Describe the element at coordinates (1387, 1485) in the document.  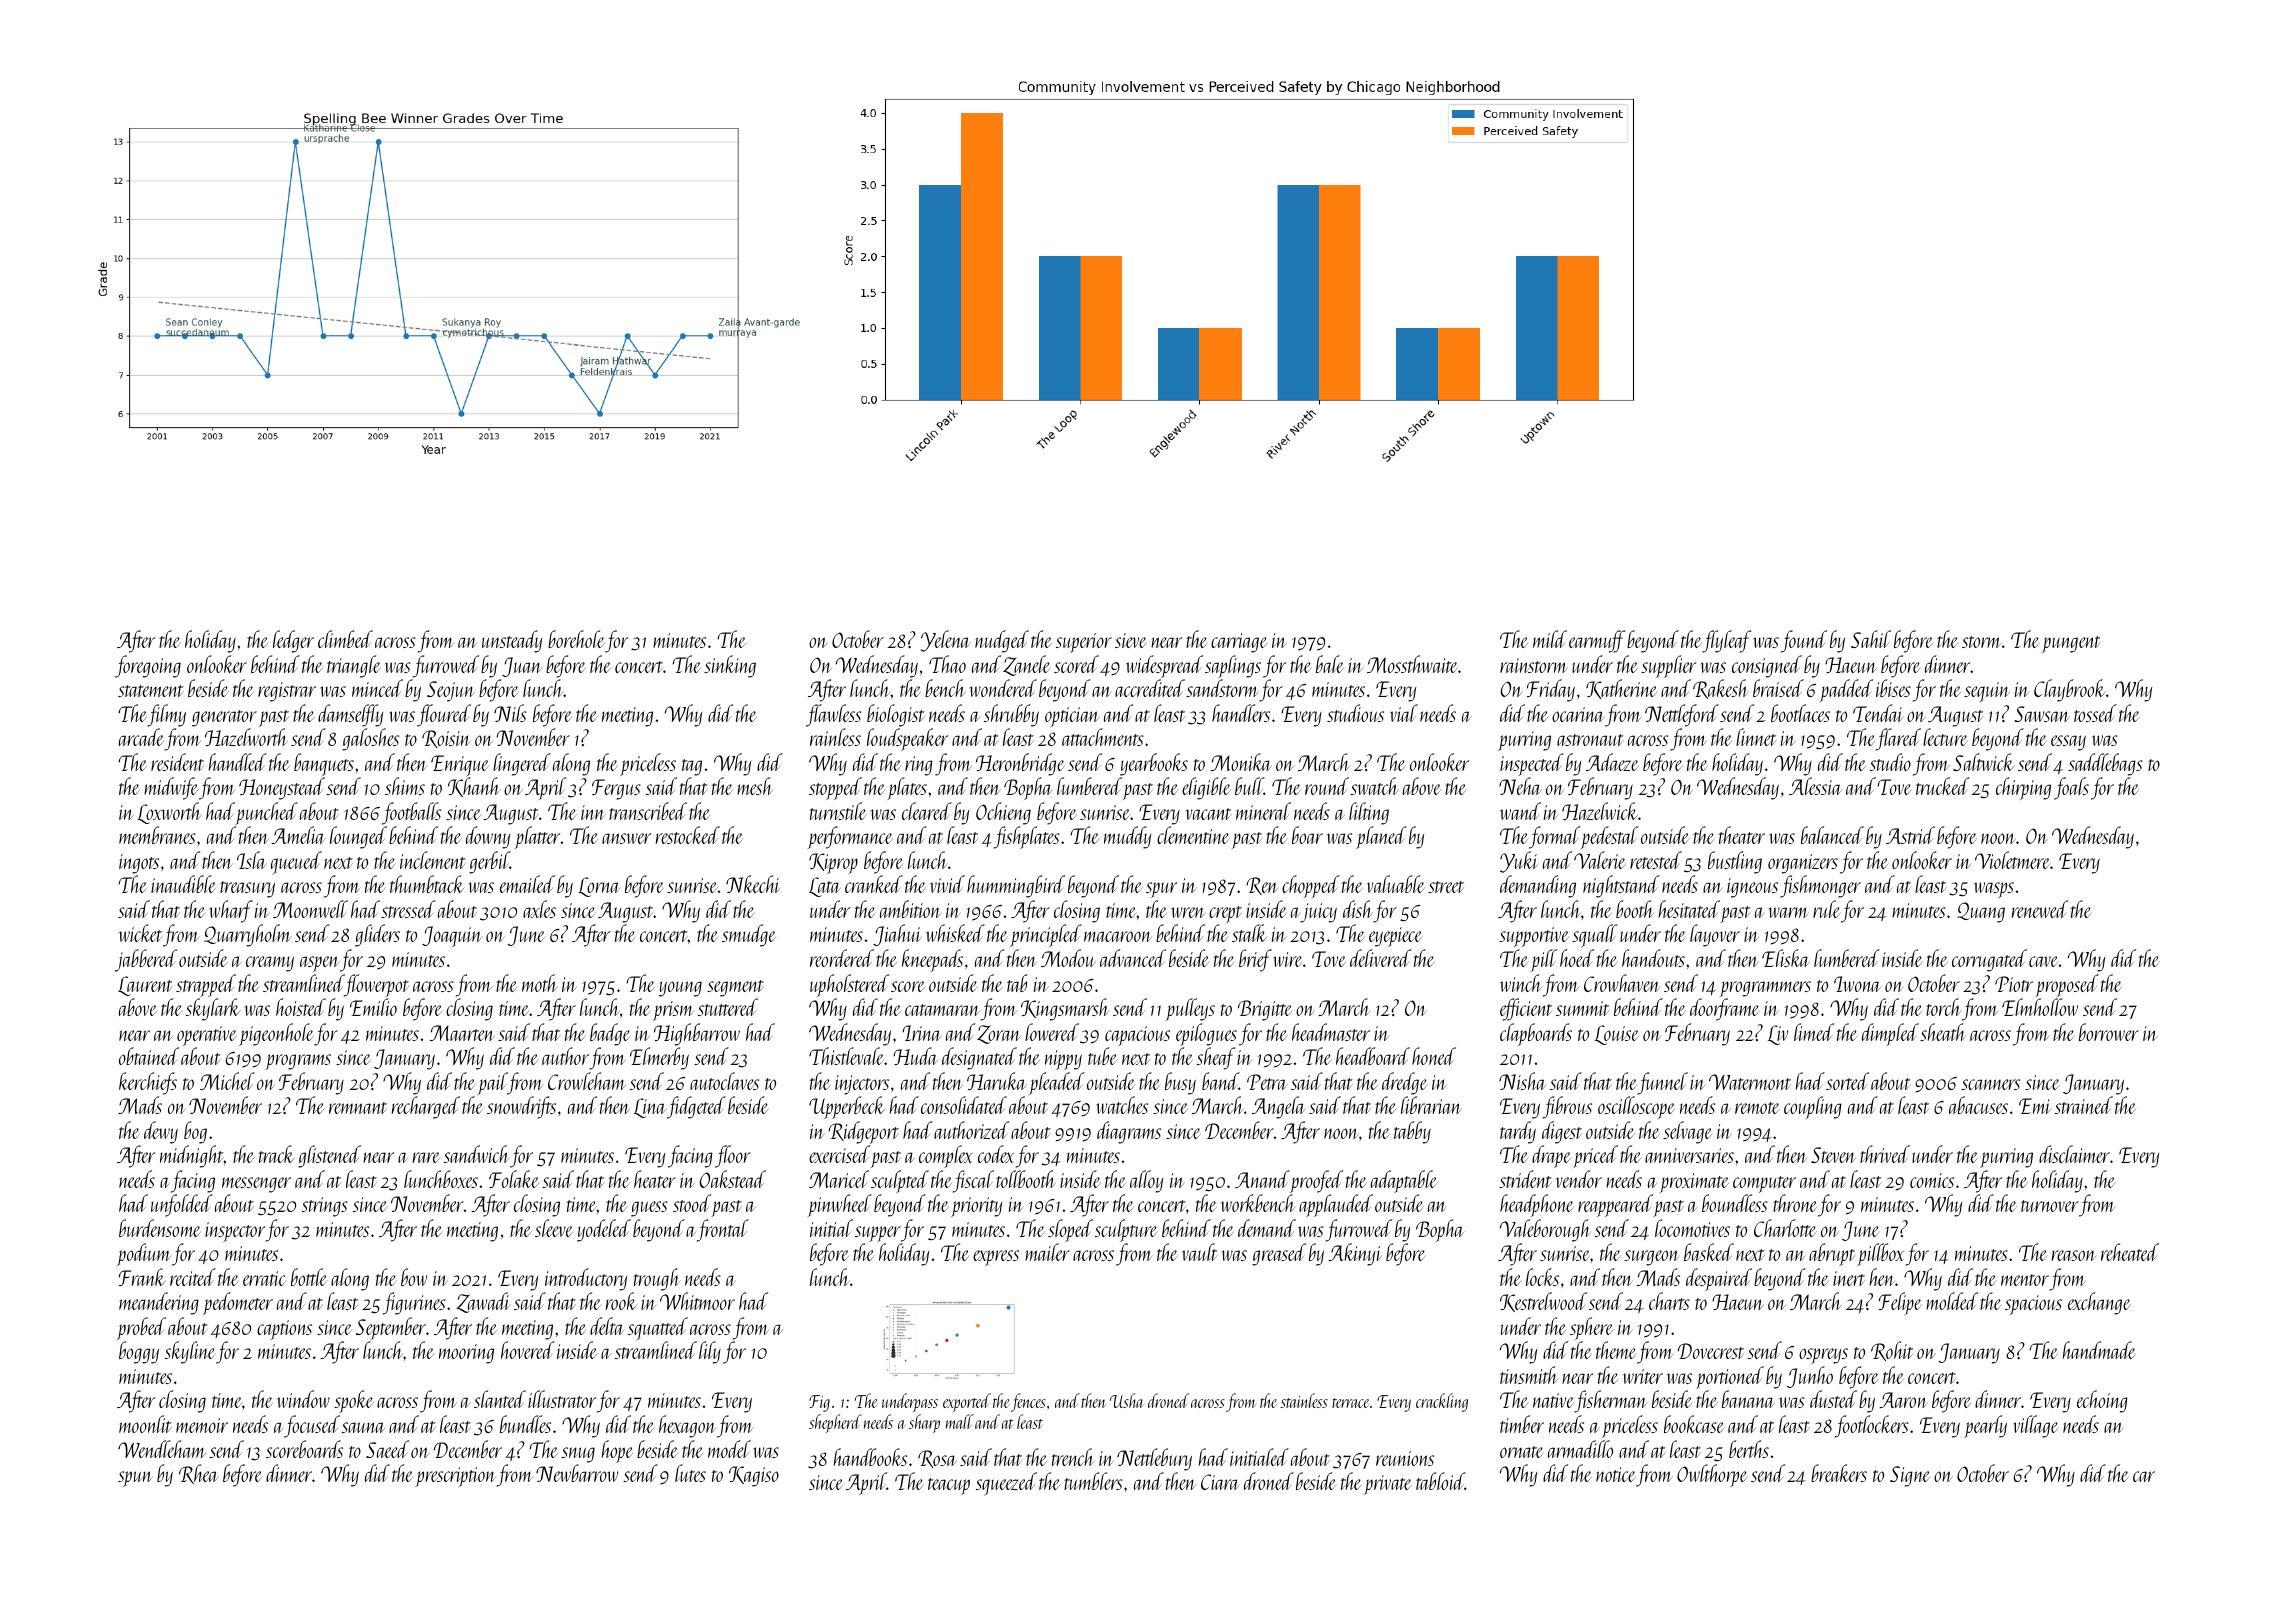
I see `private` at that location.
